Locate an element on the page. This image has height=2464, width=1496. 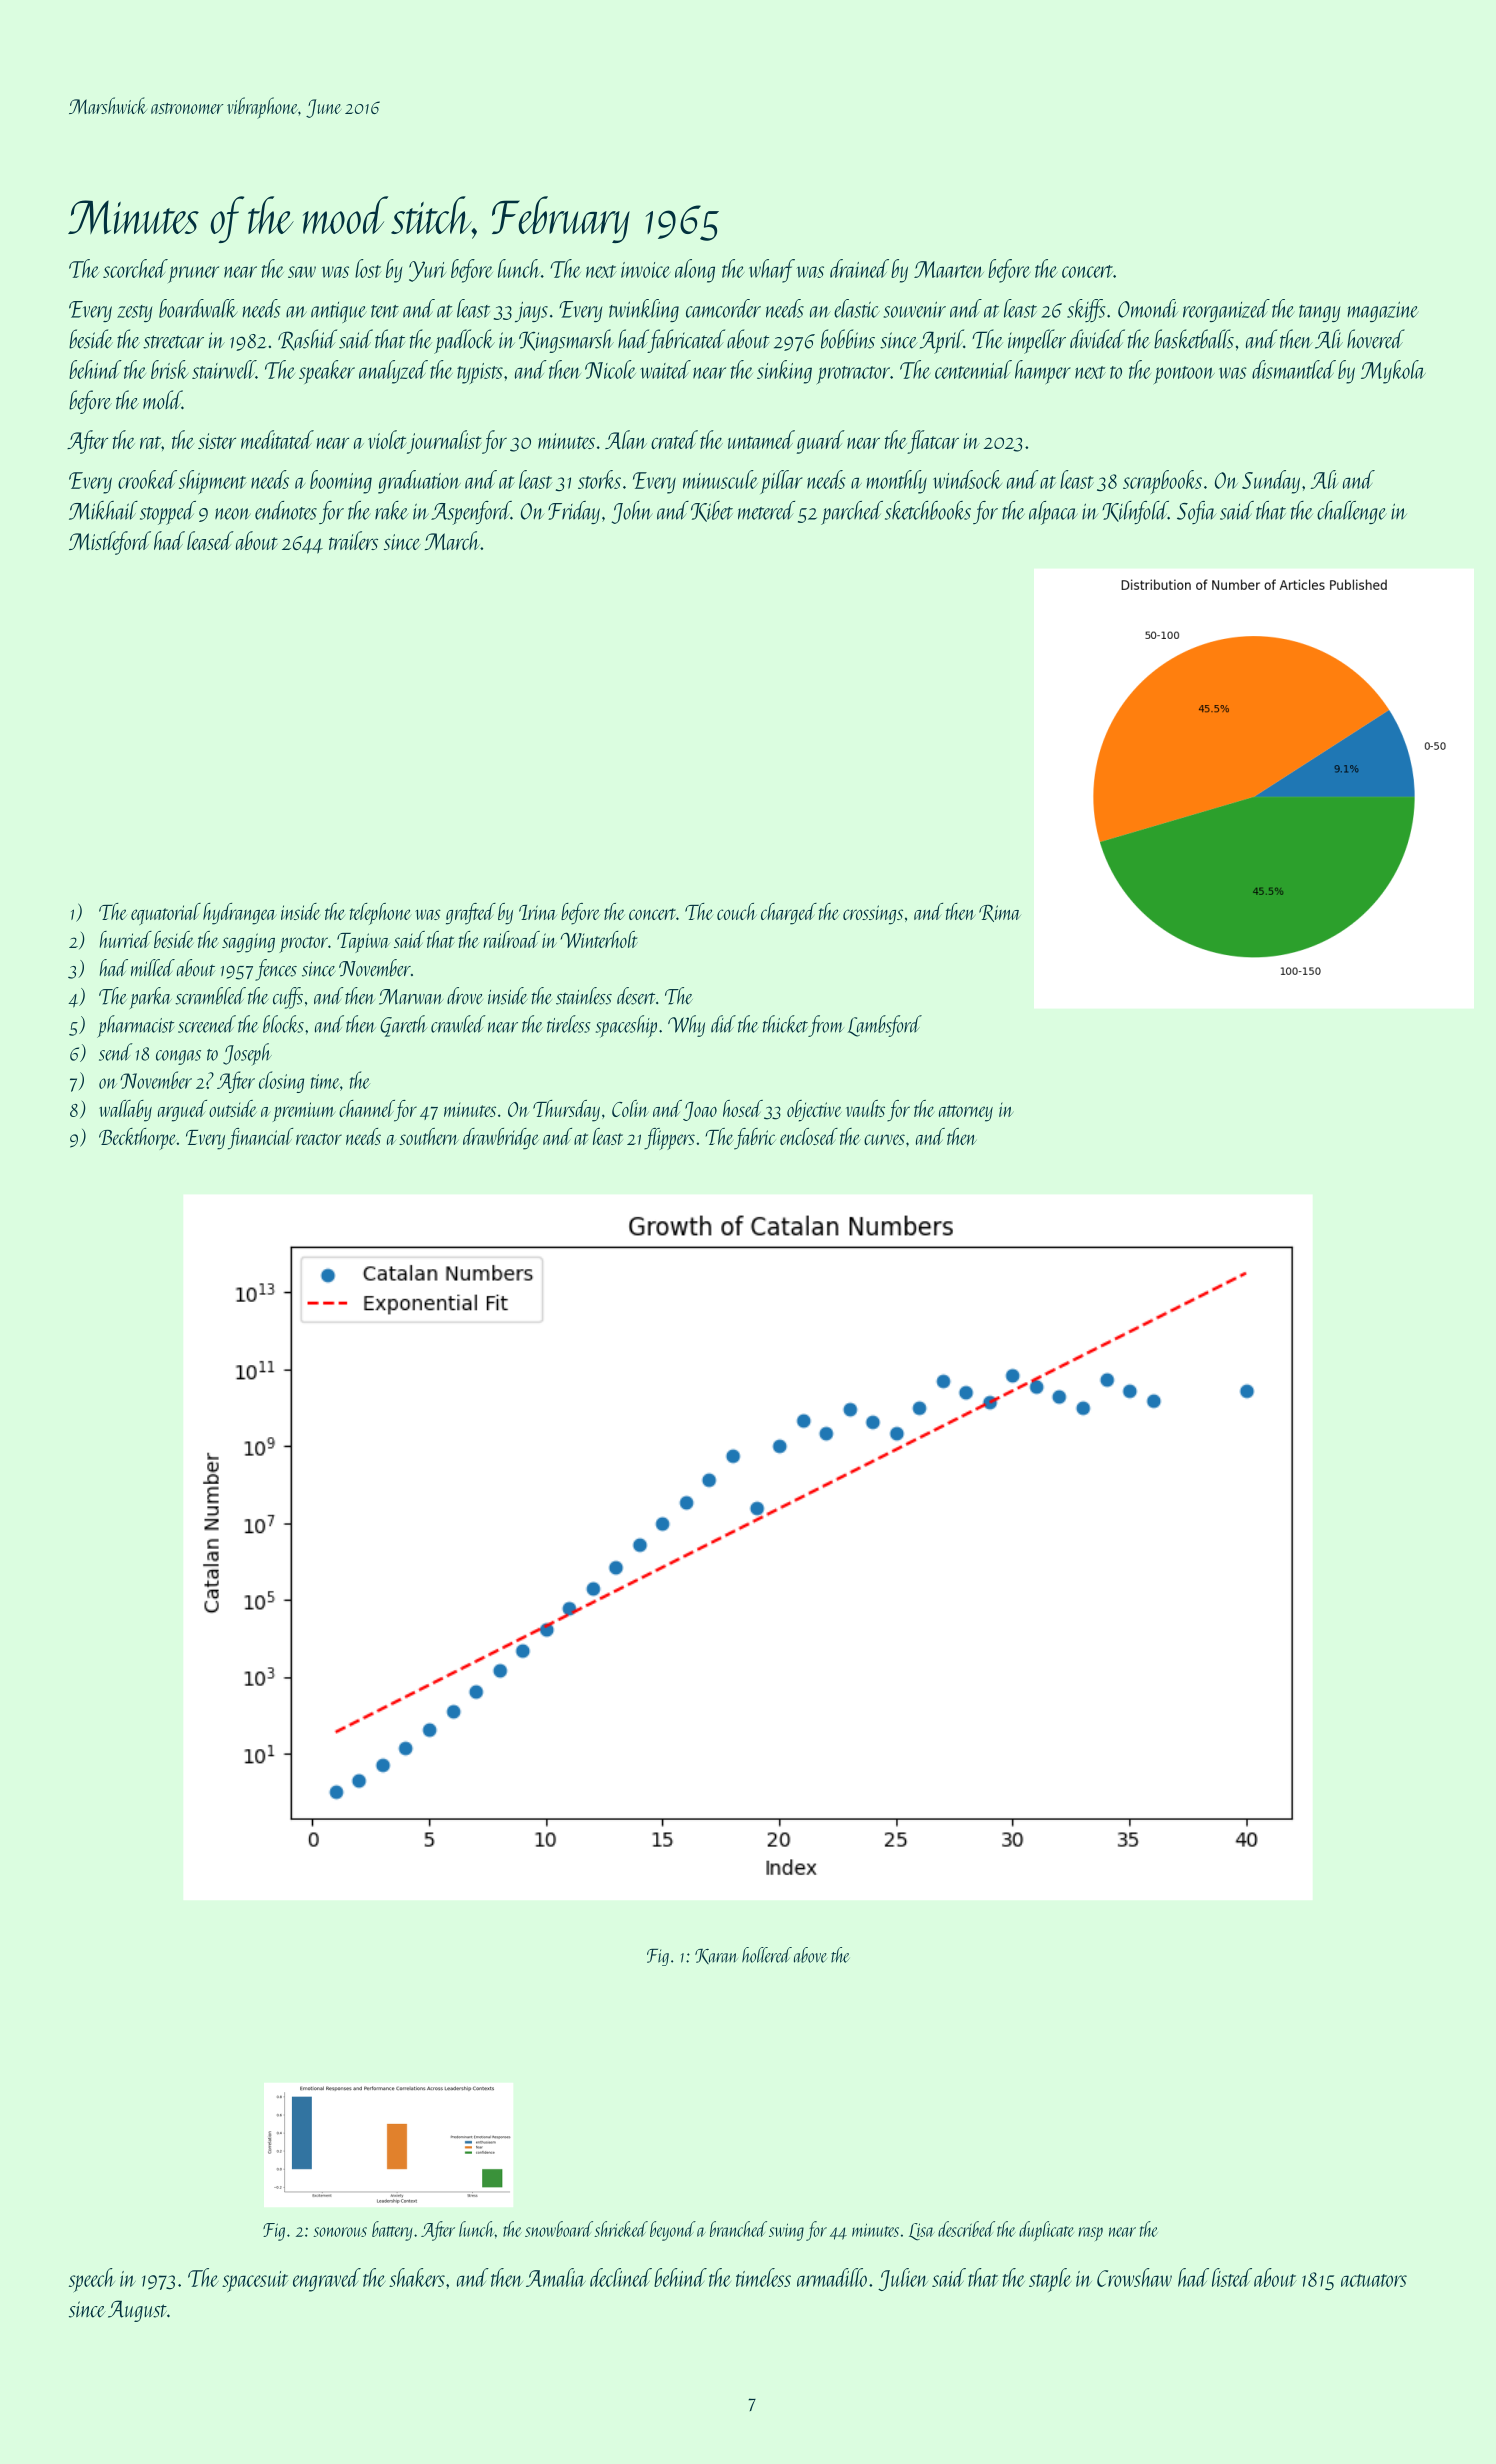
attorney is located at coordinates (966, 1113).
